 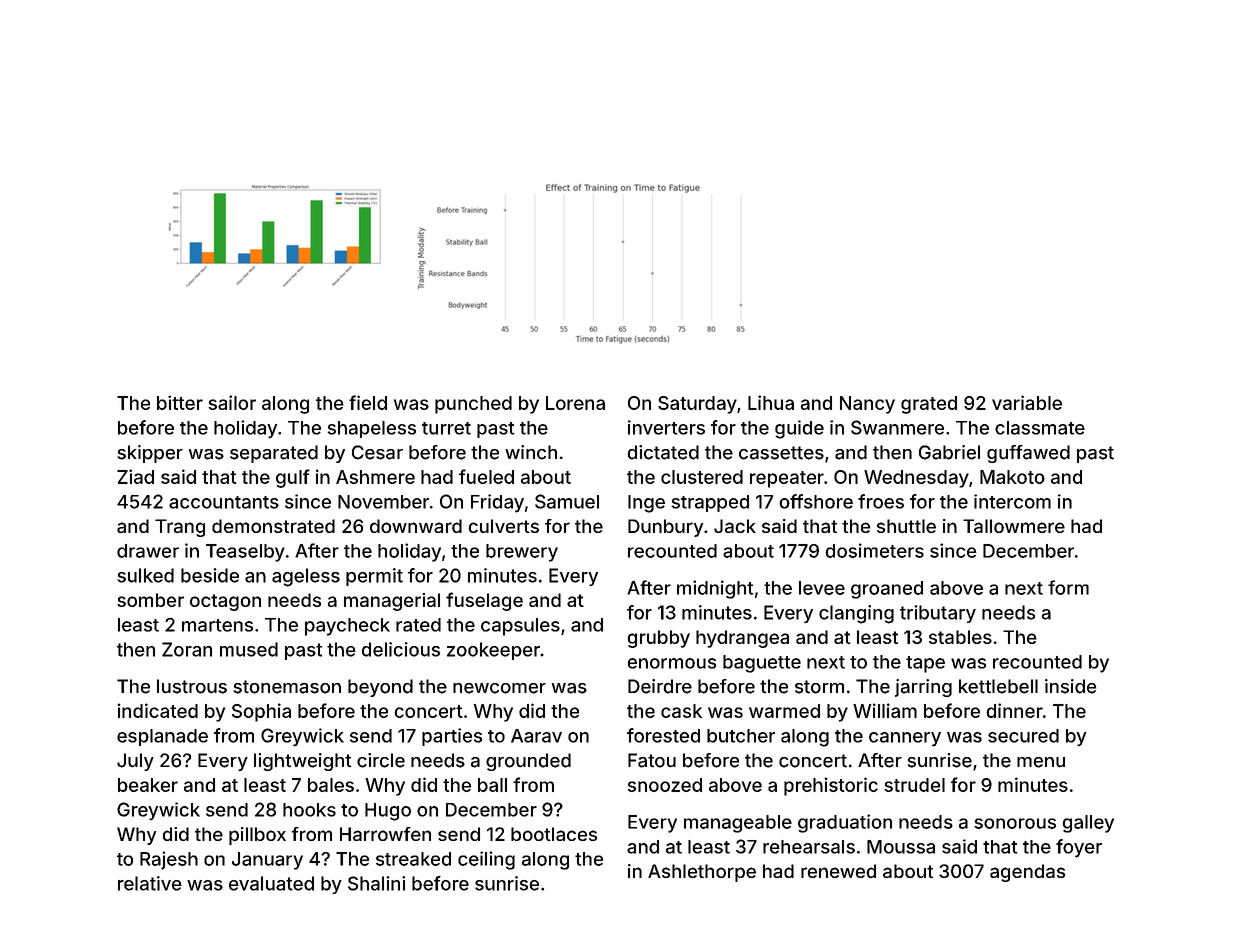 I want to click on Ashlethorpe, so click(x=702, y=873).
